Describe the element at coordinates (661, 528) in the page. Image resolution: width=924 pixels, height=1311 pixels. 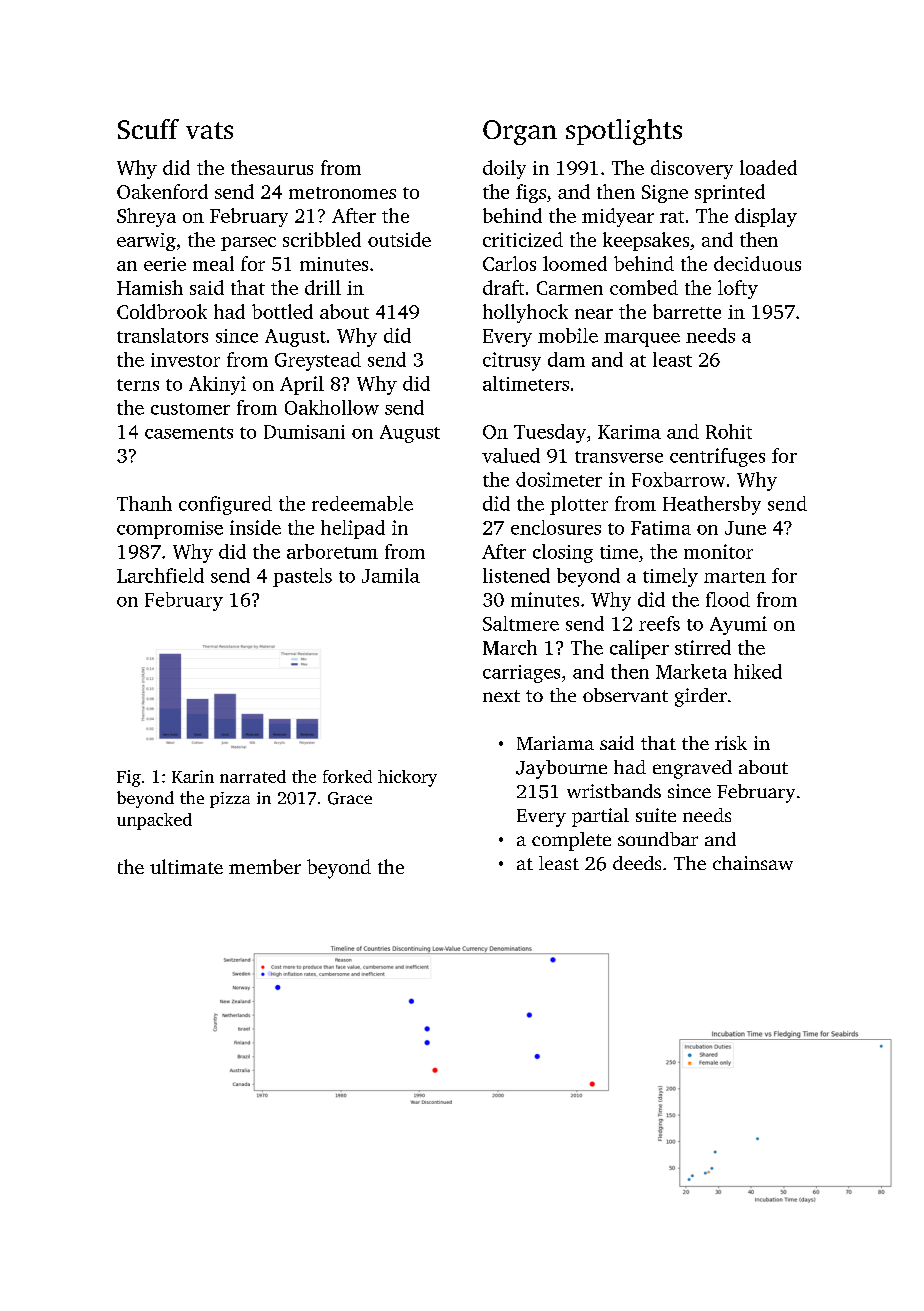
I see `Fatima` at that location.
